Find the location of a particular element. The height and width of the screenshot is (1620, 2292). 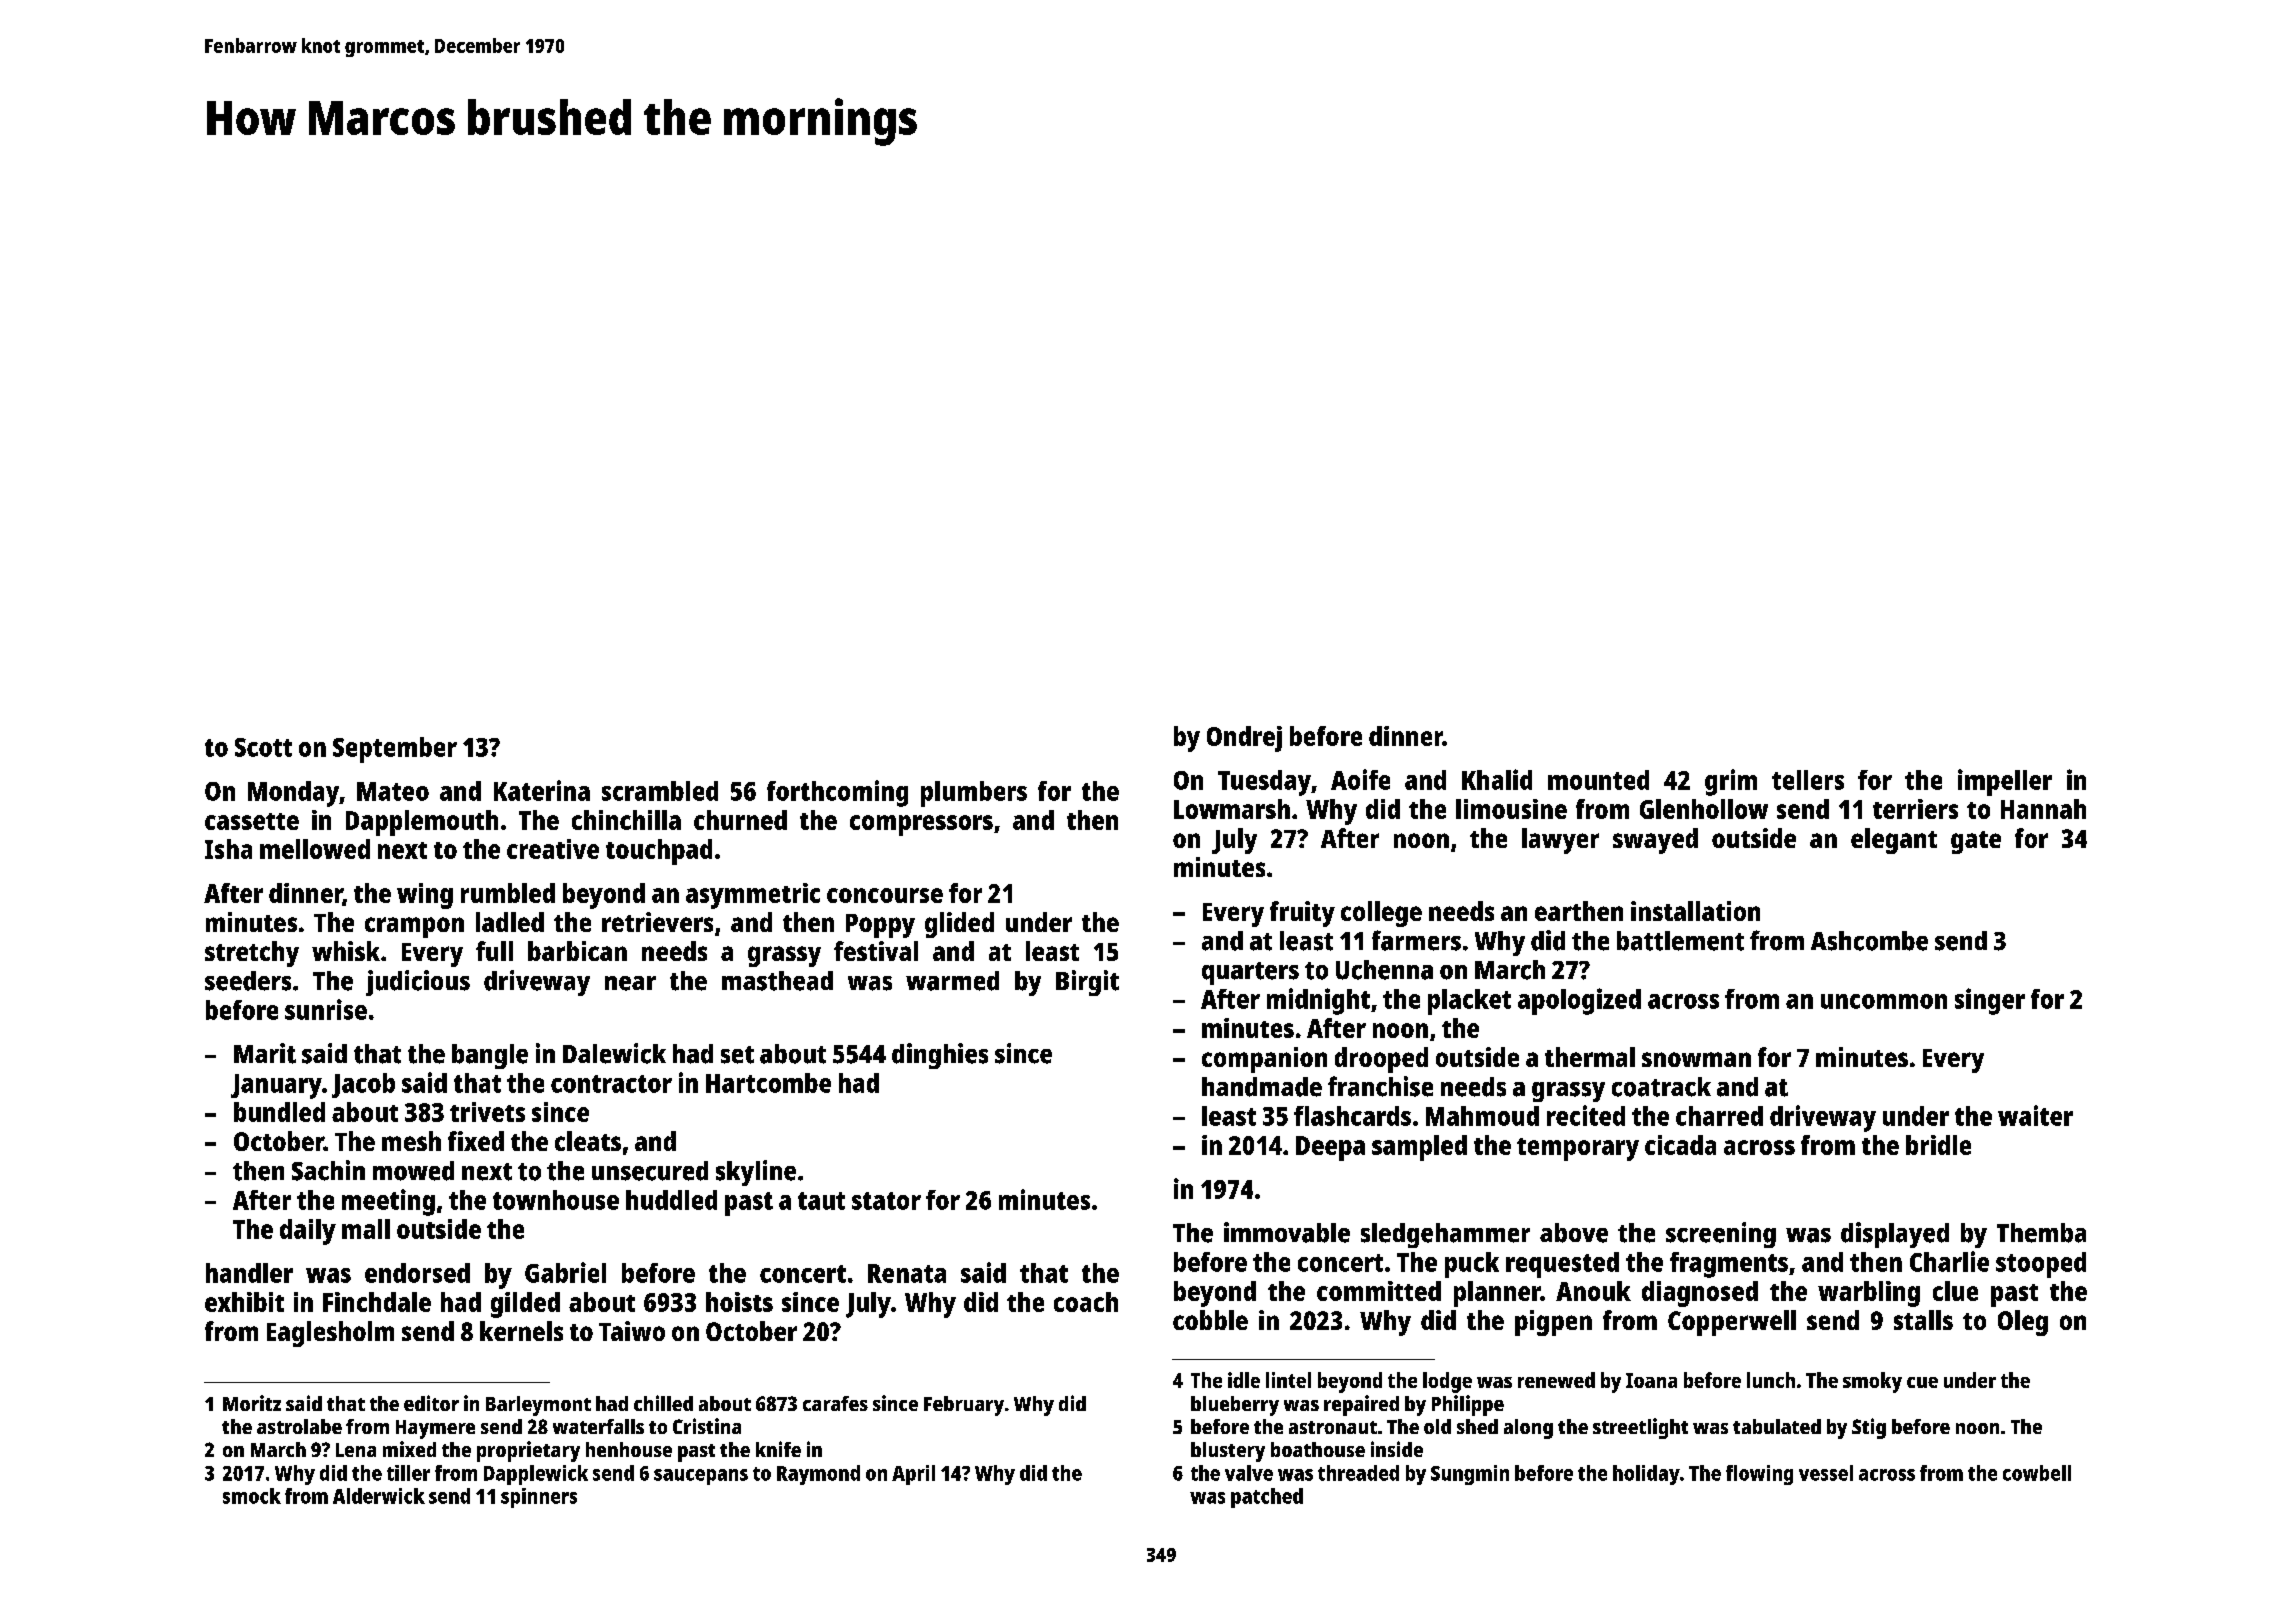

Charlie is located at coordinates (1949, 1261).
